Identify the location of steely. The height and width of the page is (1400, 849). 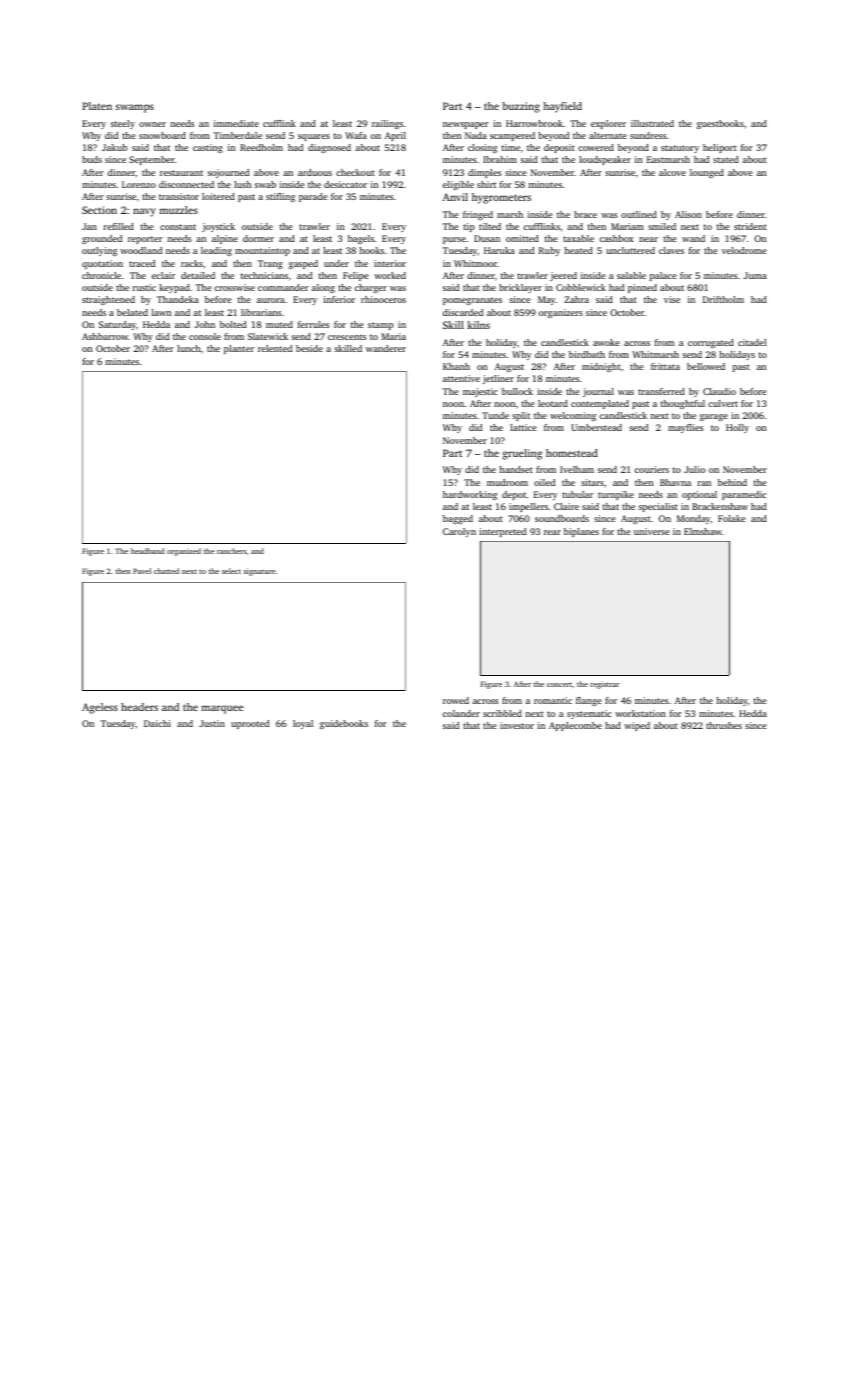
(123, 124).
